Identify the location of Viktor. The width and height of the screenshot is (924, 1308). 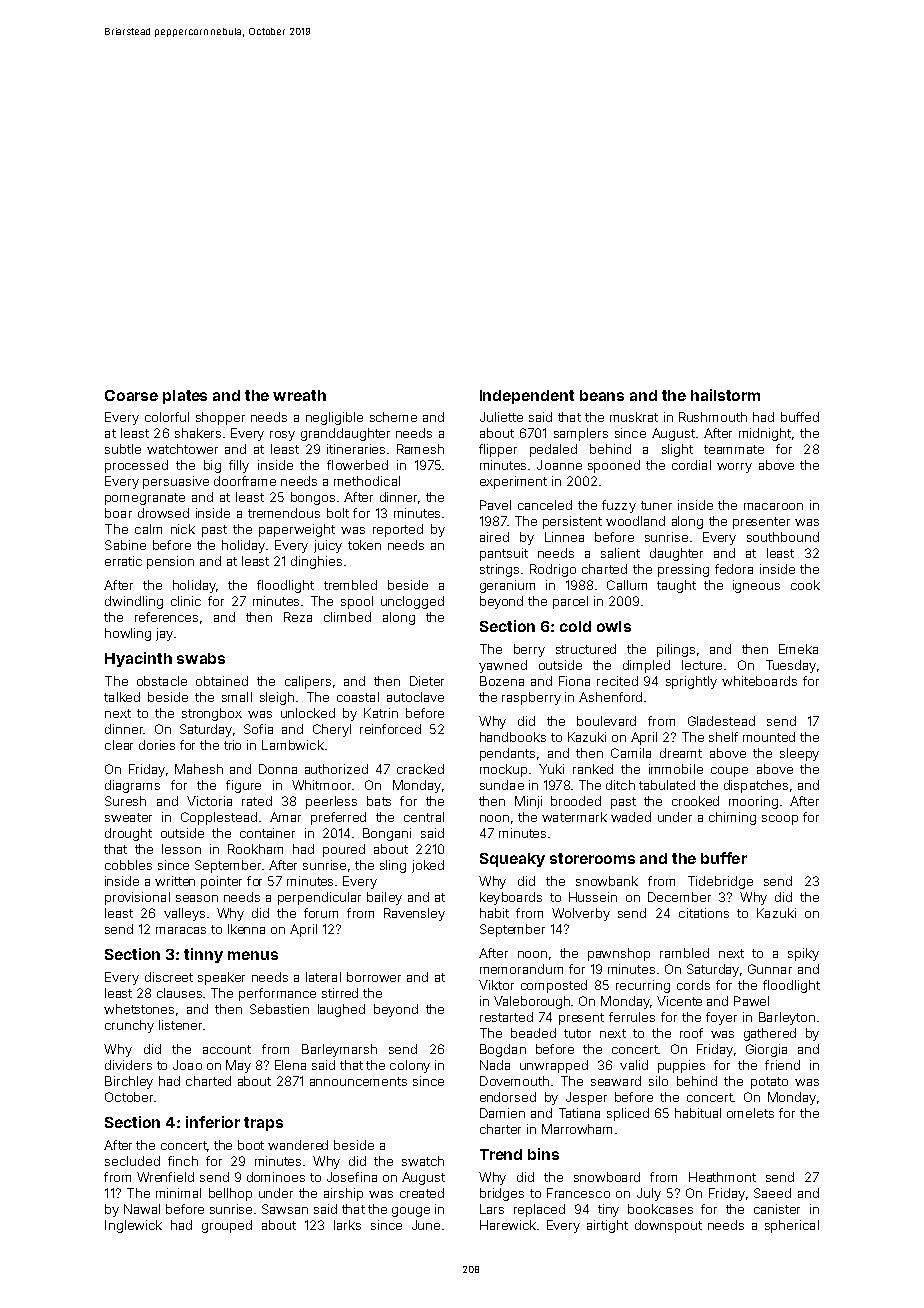
(496, 985).
